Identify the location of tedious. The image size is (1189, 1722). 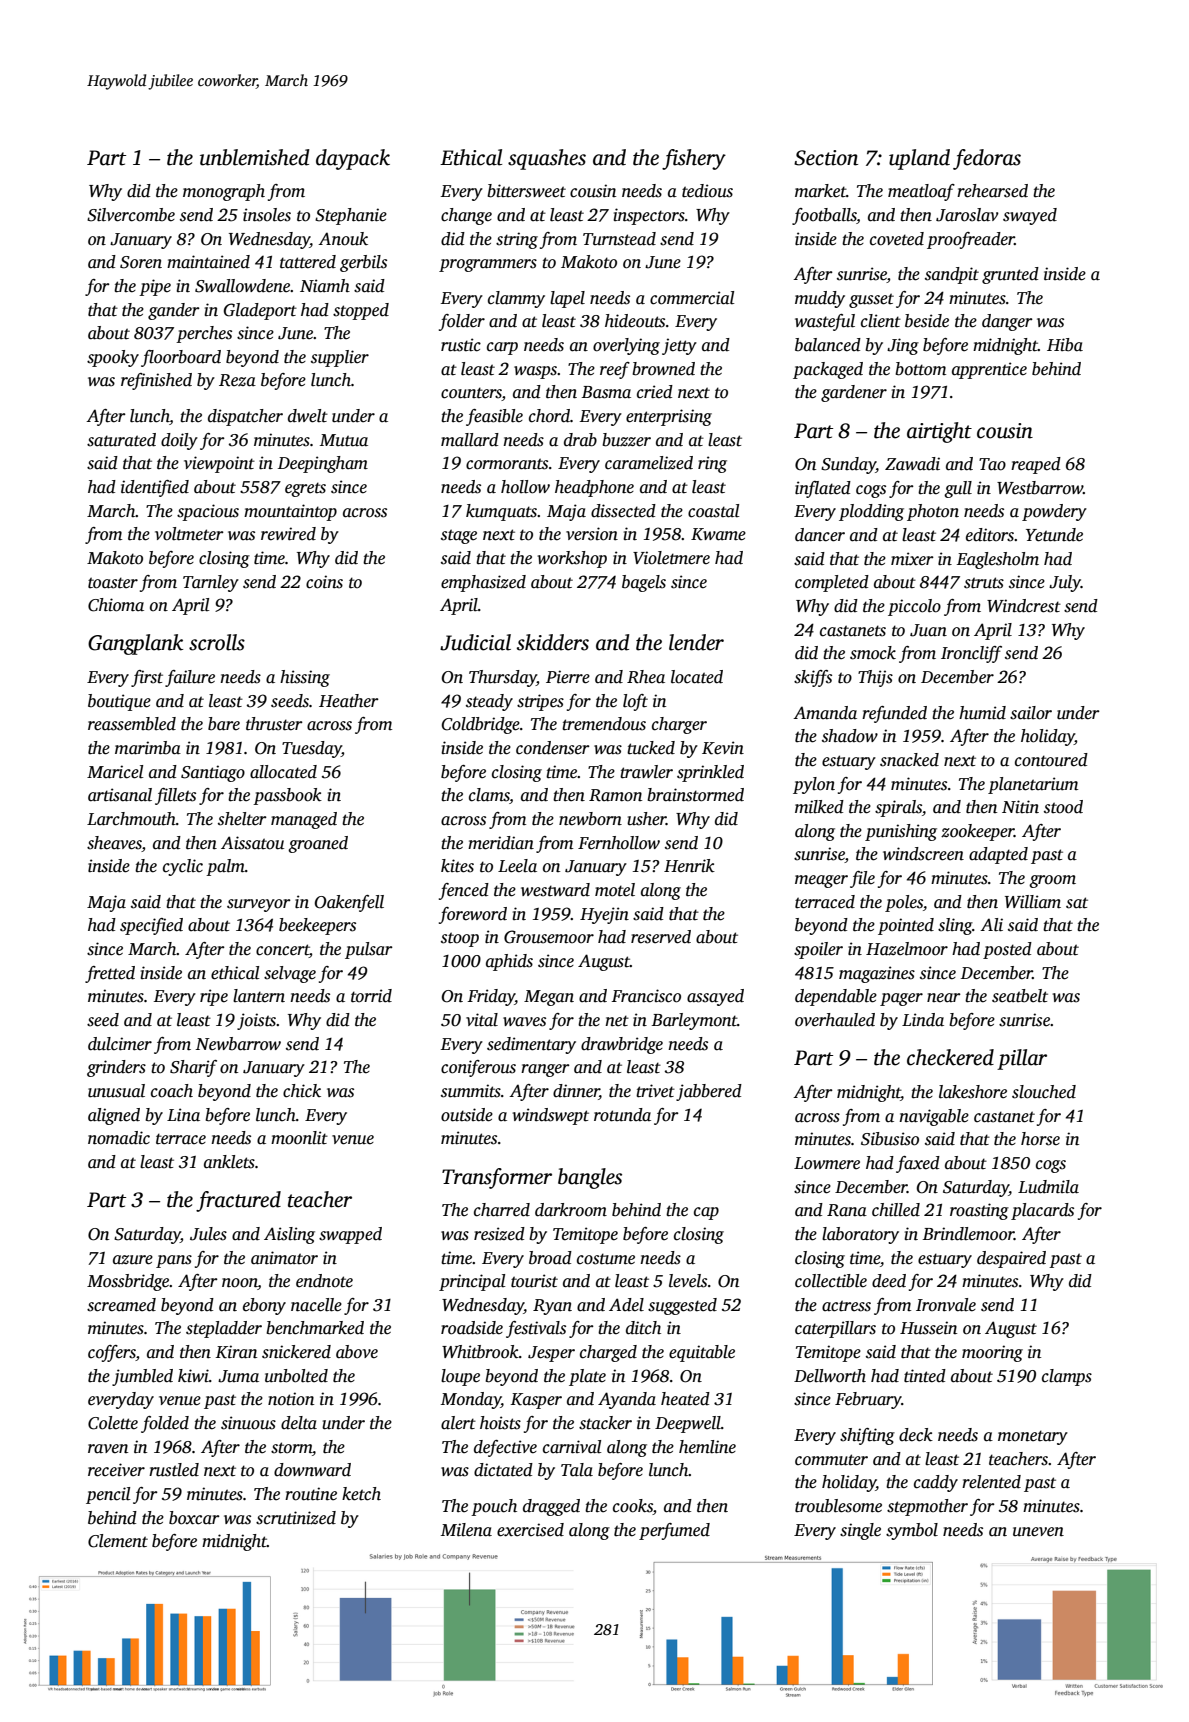
(707, 191).
